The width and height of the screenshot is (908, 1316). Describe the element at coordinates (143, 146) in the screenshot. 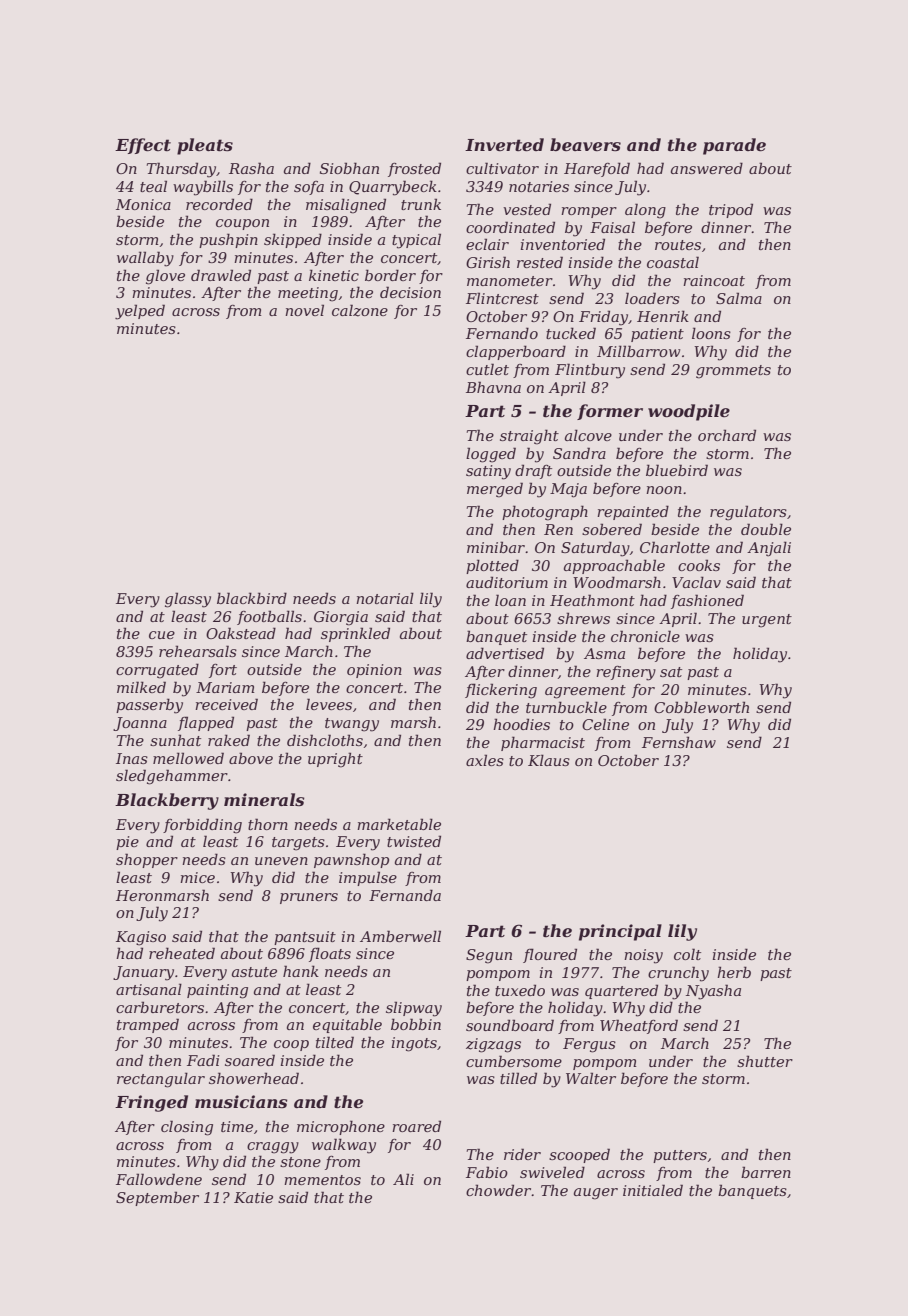

I see `Effect` at that location.
